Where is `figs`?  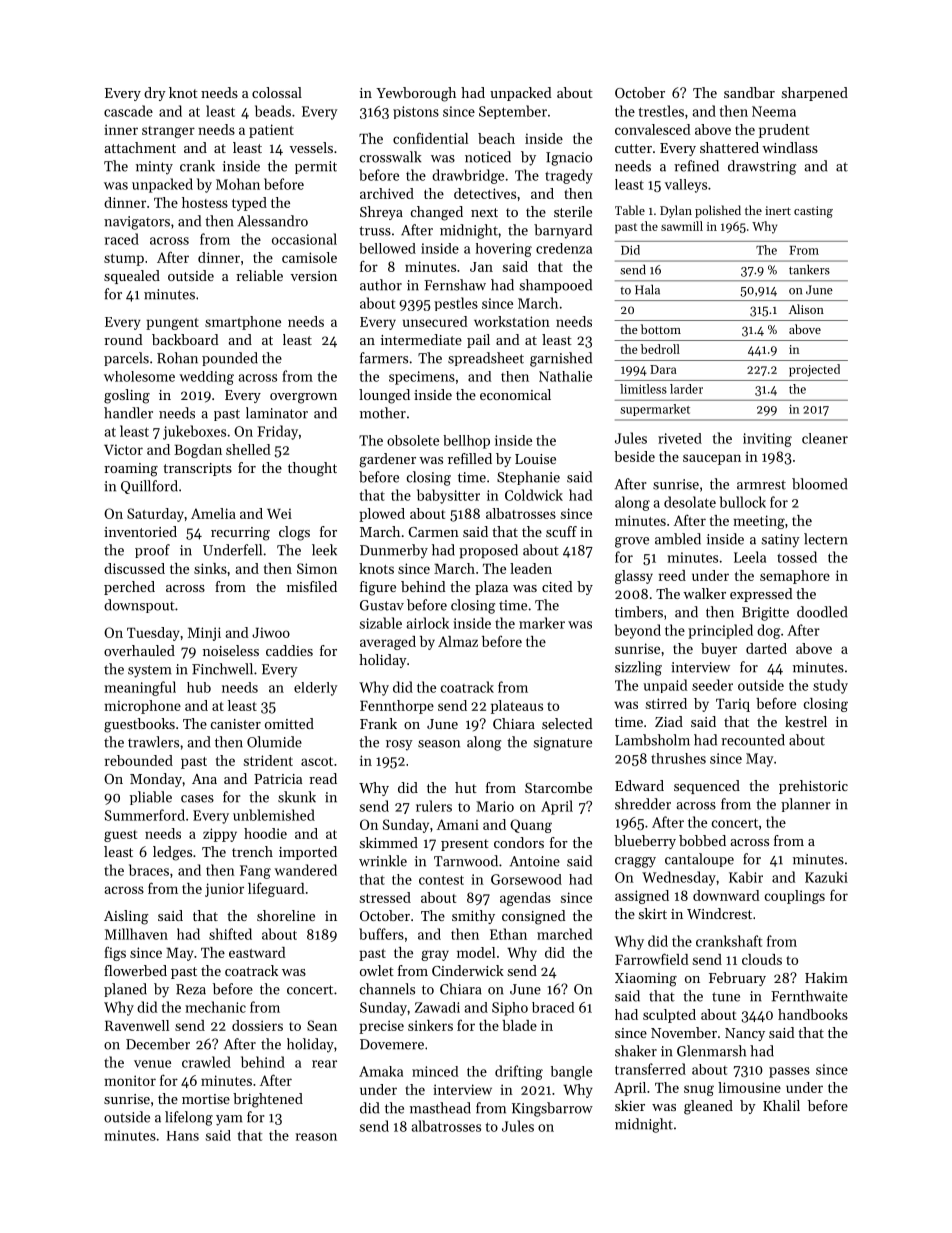 figs is located at coordinates (115, 954).
